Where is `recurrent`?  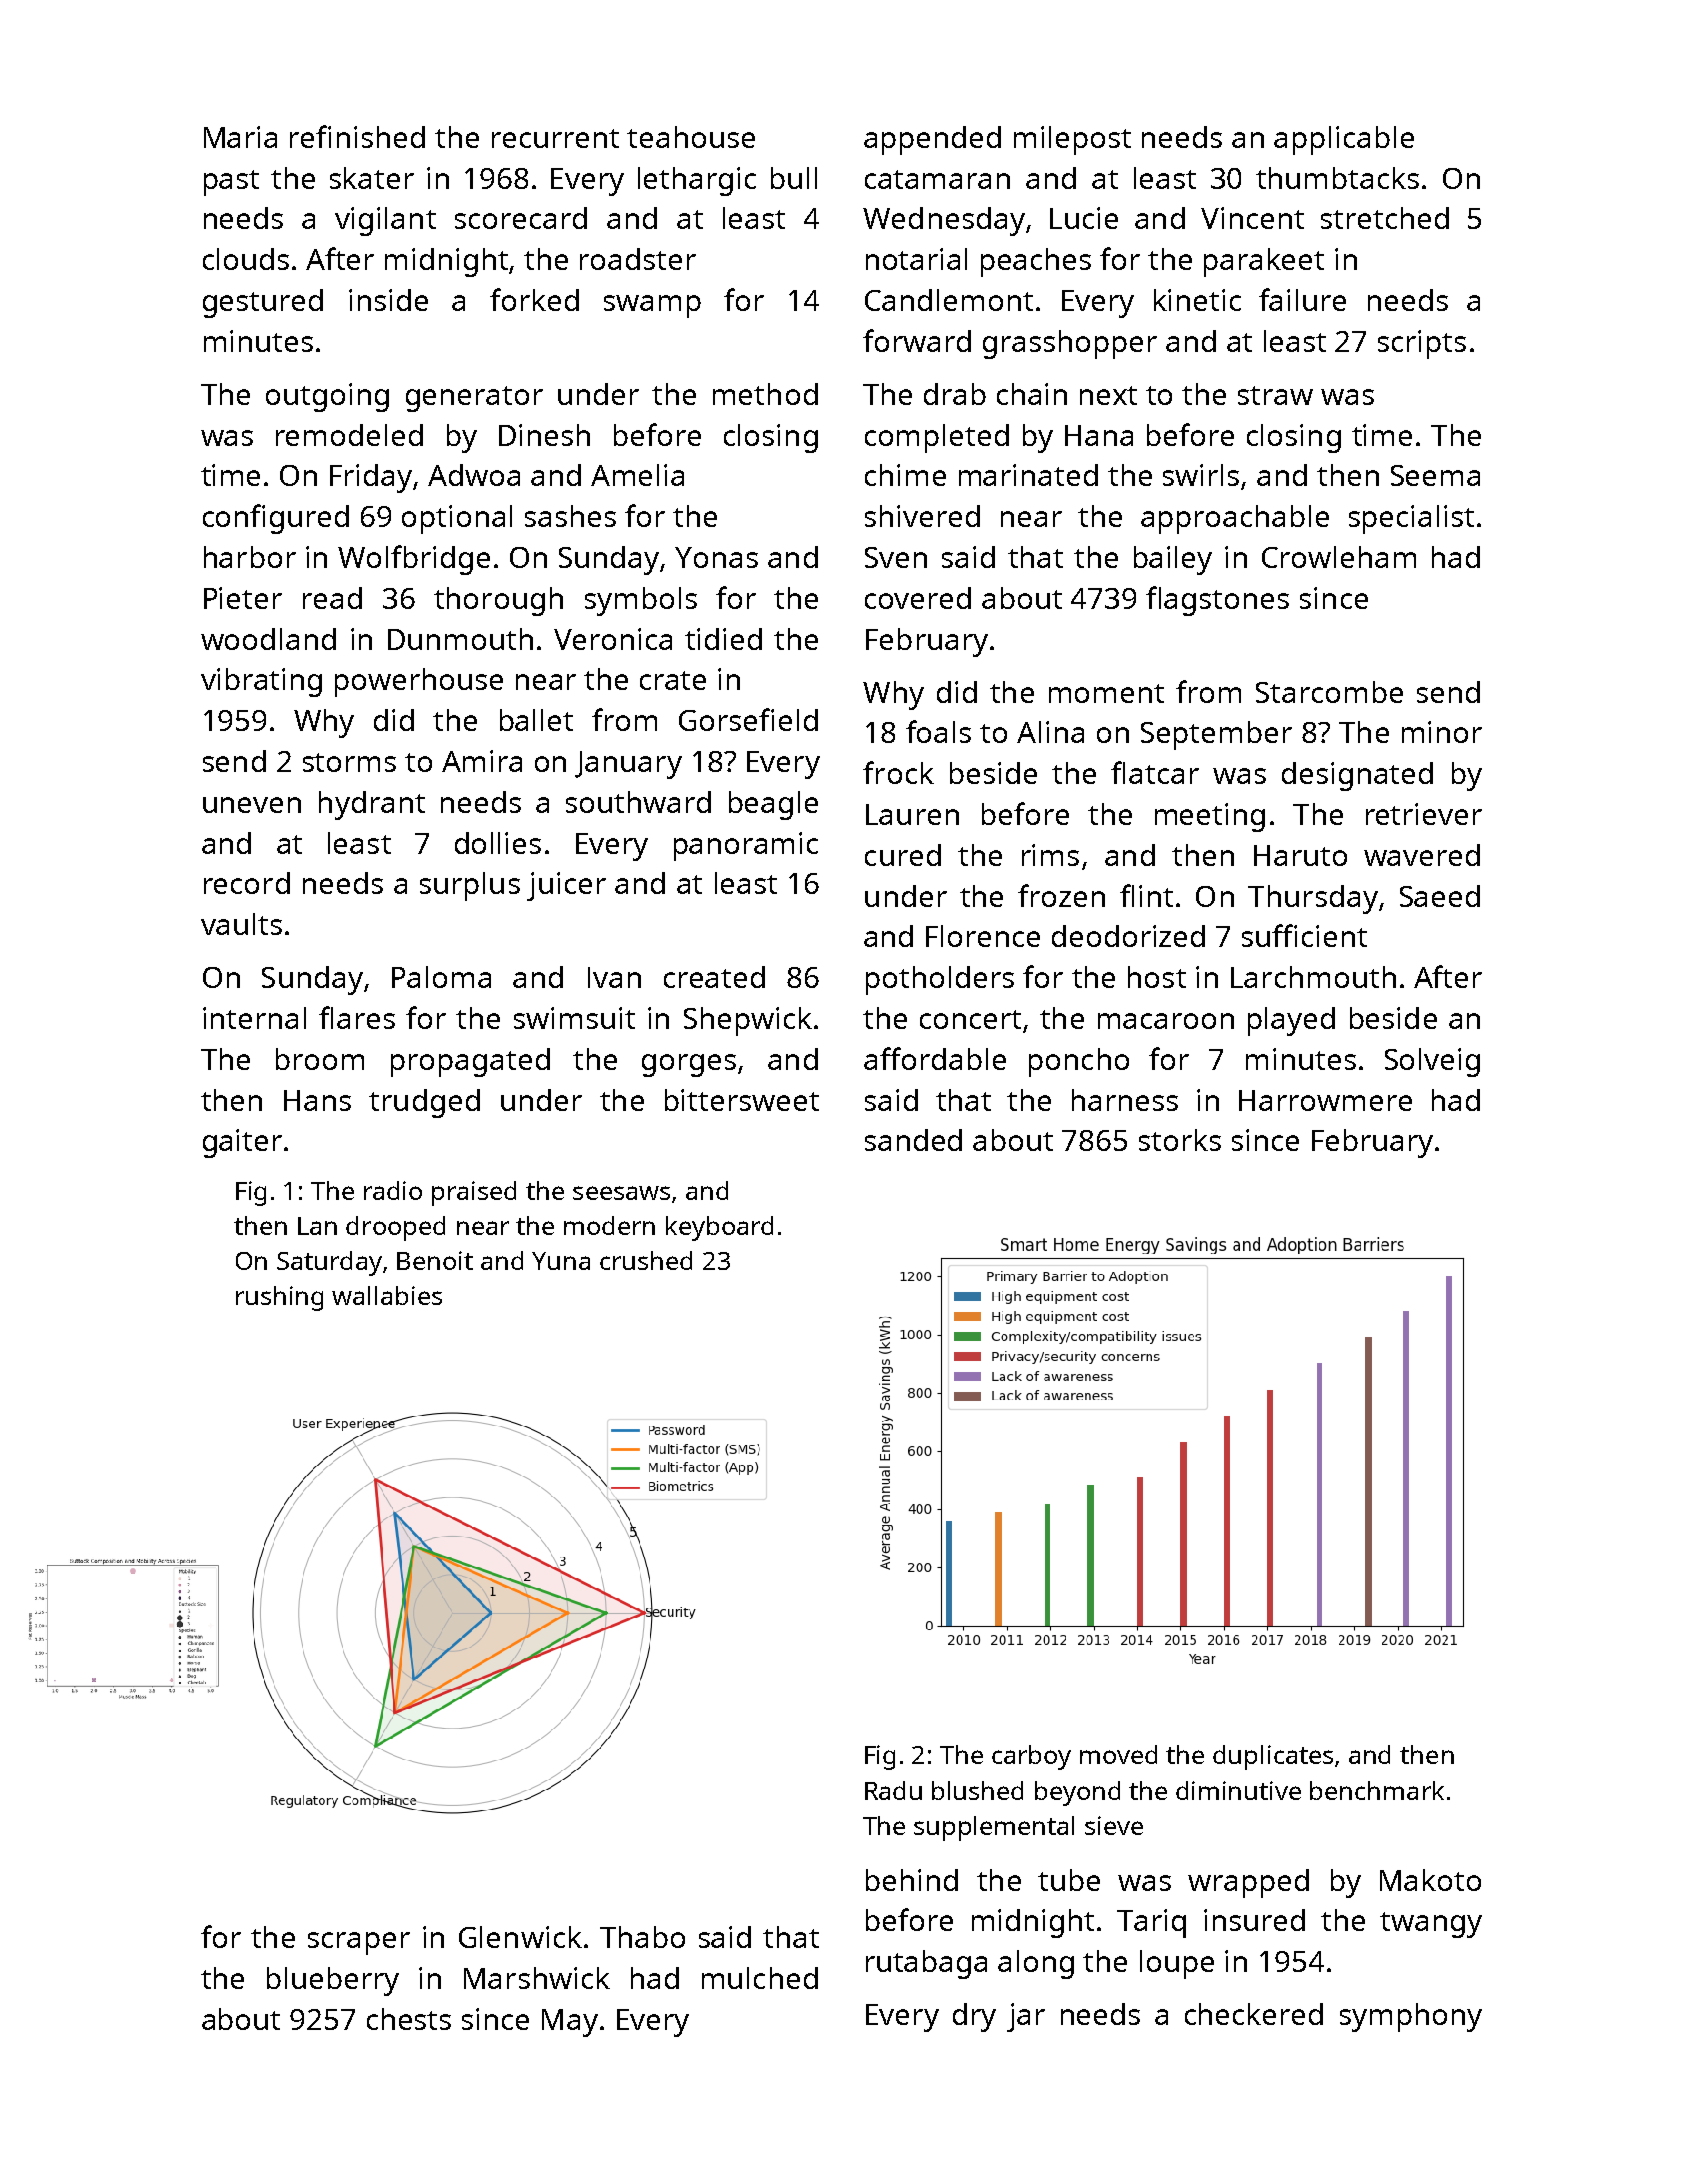
recurrent is located at coordinates (555, 138).
